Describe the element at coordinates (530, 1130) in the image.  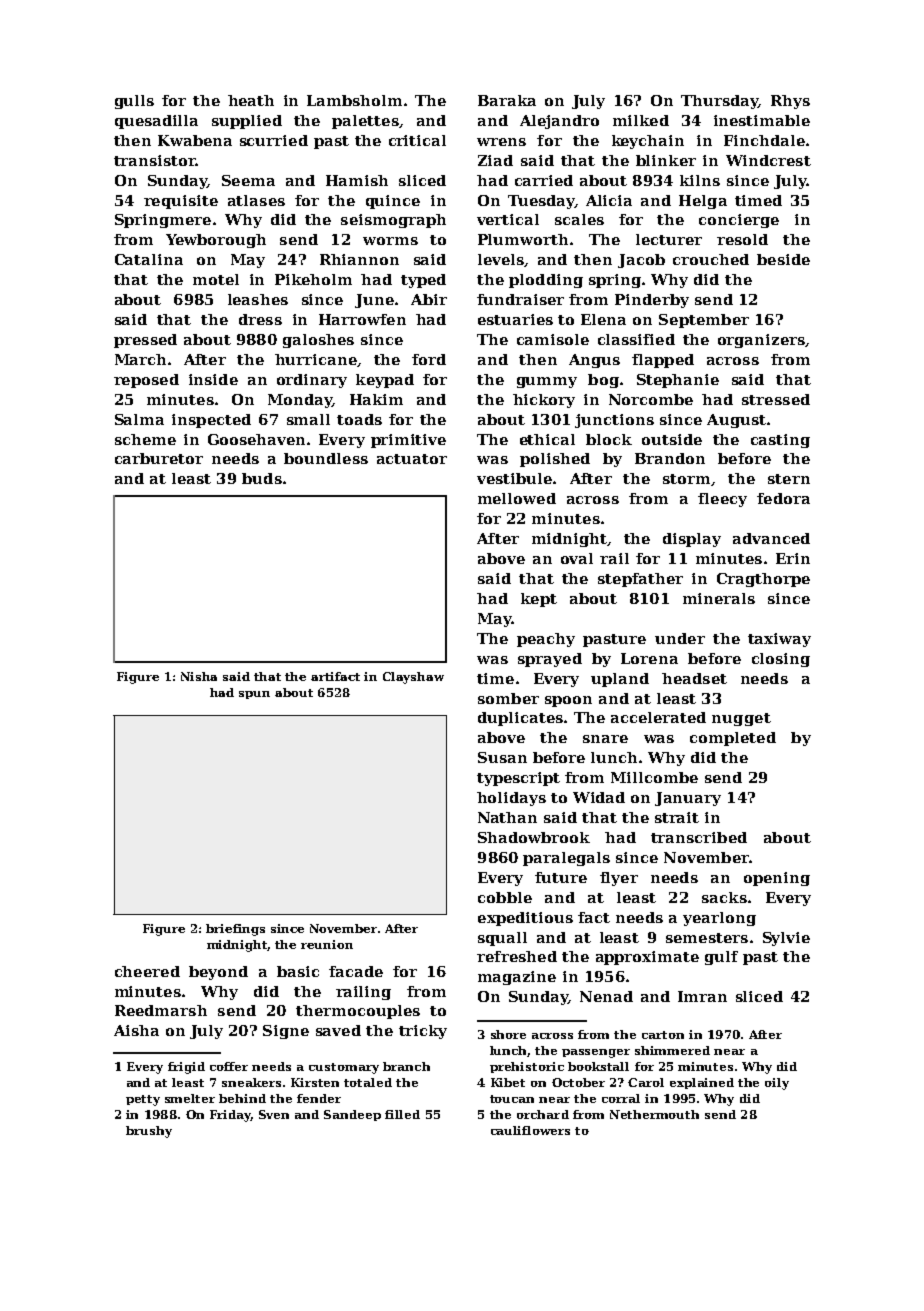
I see `cauliflowers` at that location.
